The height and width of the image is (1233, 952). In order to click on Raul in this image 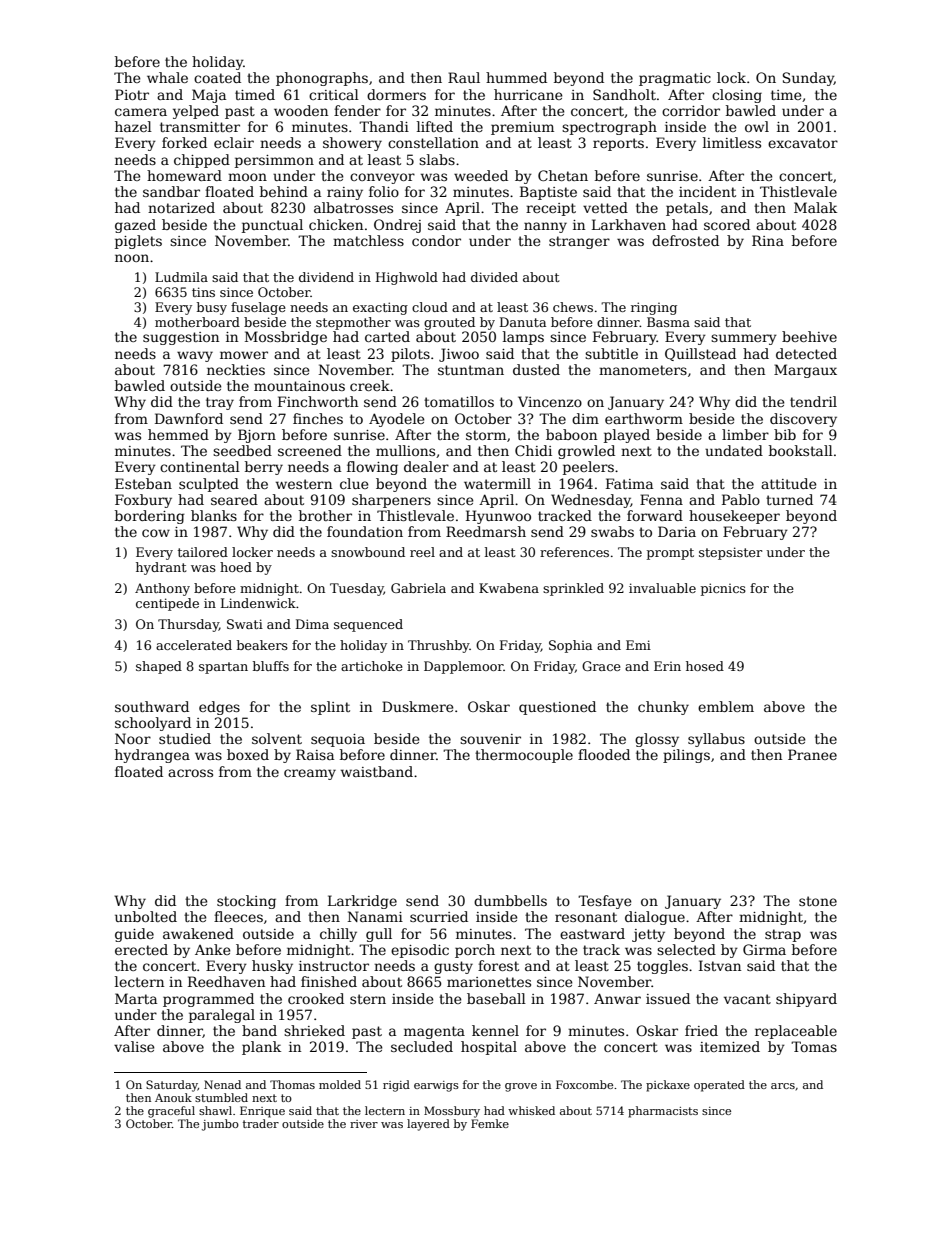, I will do `click(464, 77)`.
